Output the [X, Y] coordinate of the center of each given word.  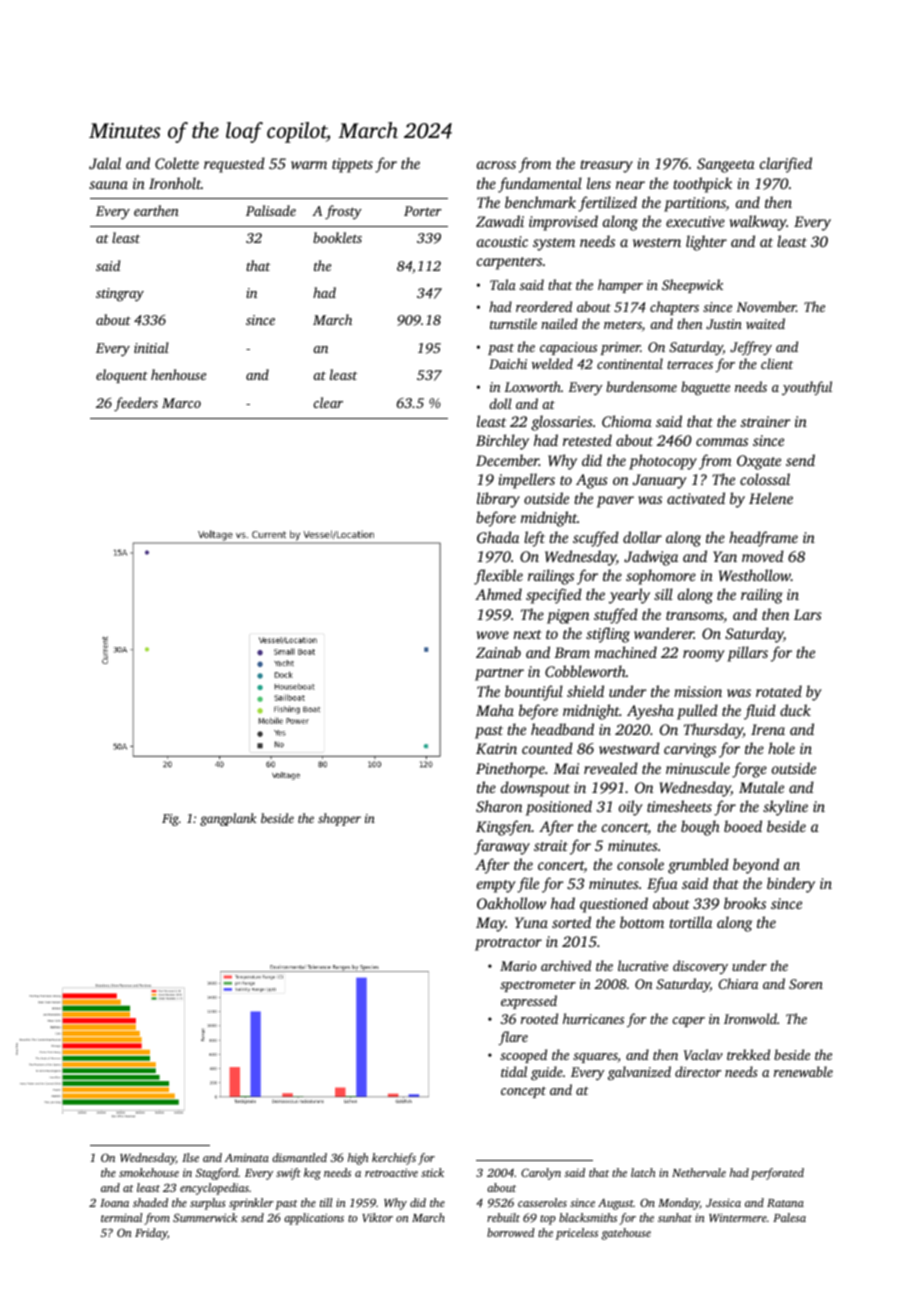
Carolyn [541, 1174]
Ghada [498, 537]
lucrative [643, 965]
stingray [120, 295]
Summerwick [205, 1217]
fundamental [540, 185]
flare [513, 1038]
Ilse [190, 1157]
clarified [786, 165]
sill [663, 594]
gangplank [228, 819]
